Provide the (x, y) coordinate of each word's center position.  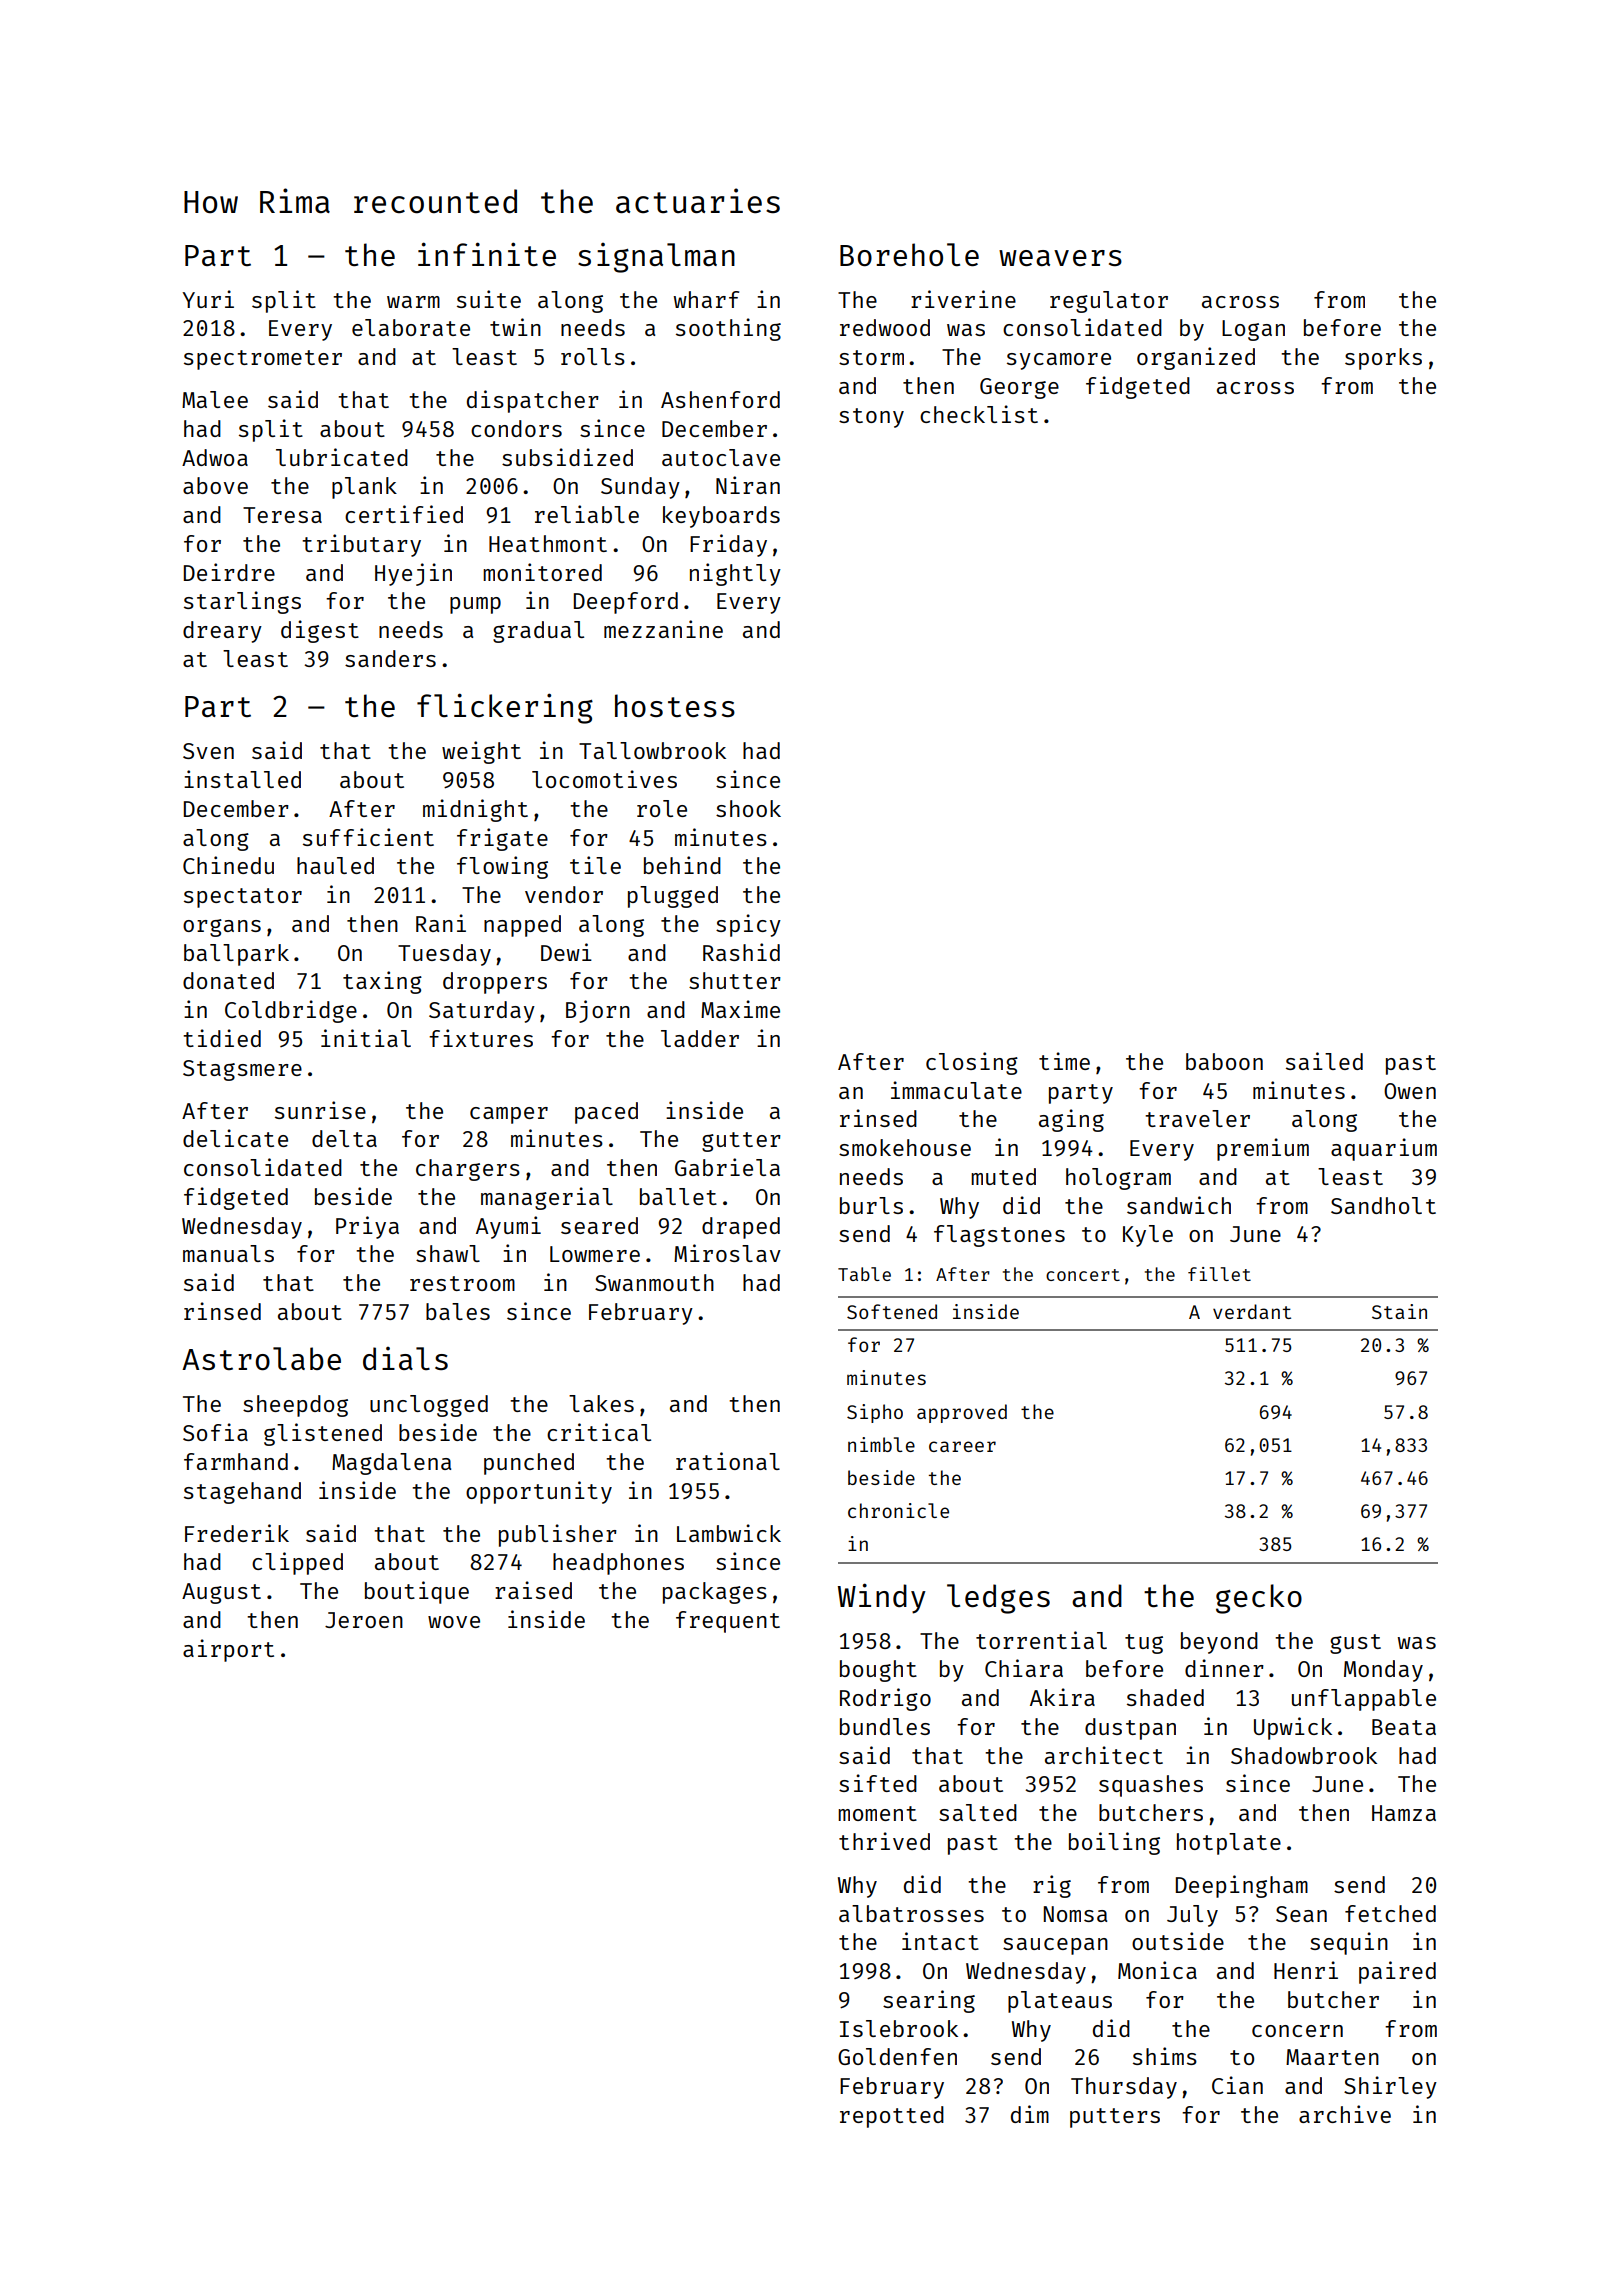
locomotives (604, 779)
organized (1196, 358)
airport (228, 1650)
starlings (242, 602)
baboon (1224, 1061)
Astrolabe (261, 1359)
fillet (1219, 1274)
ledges (998, 1599)
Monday (1383, 1671)
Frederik (237, 1533)
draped (741, 1228)
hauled (335, 865)
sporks (1383, 359)
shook (748, 808)
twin (515, 327)
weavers (1060, 258)
